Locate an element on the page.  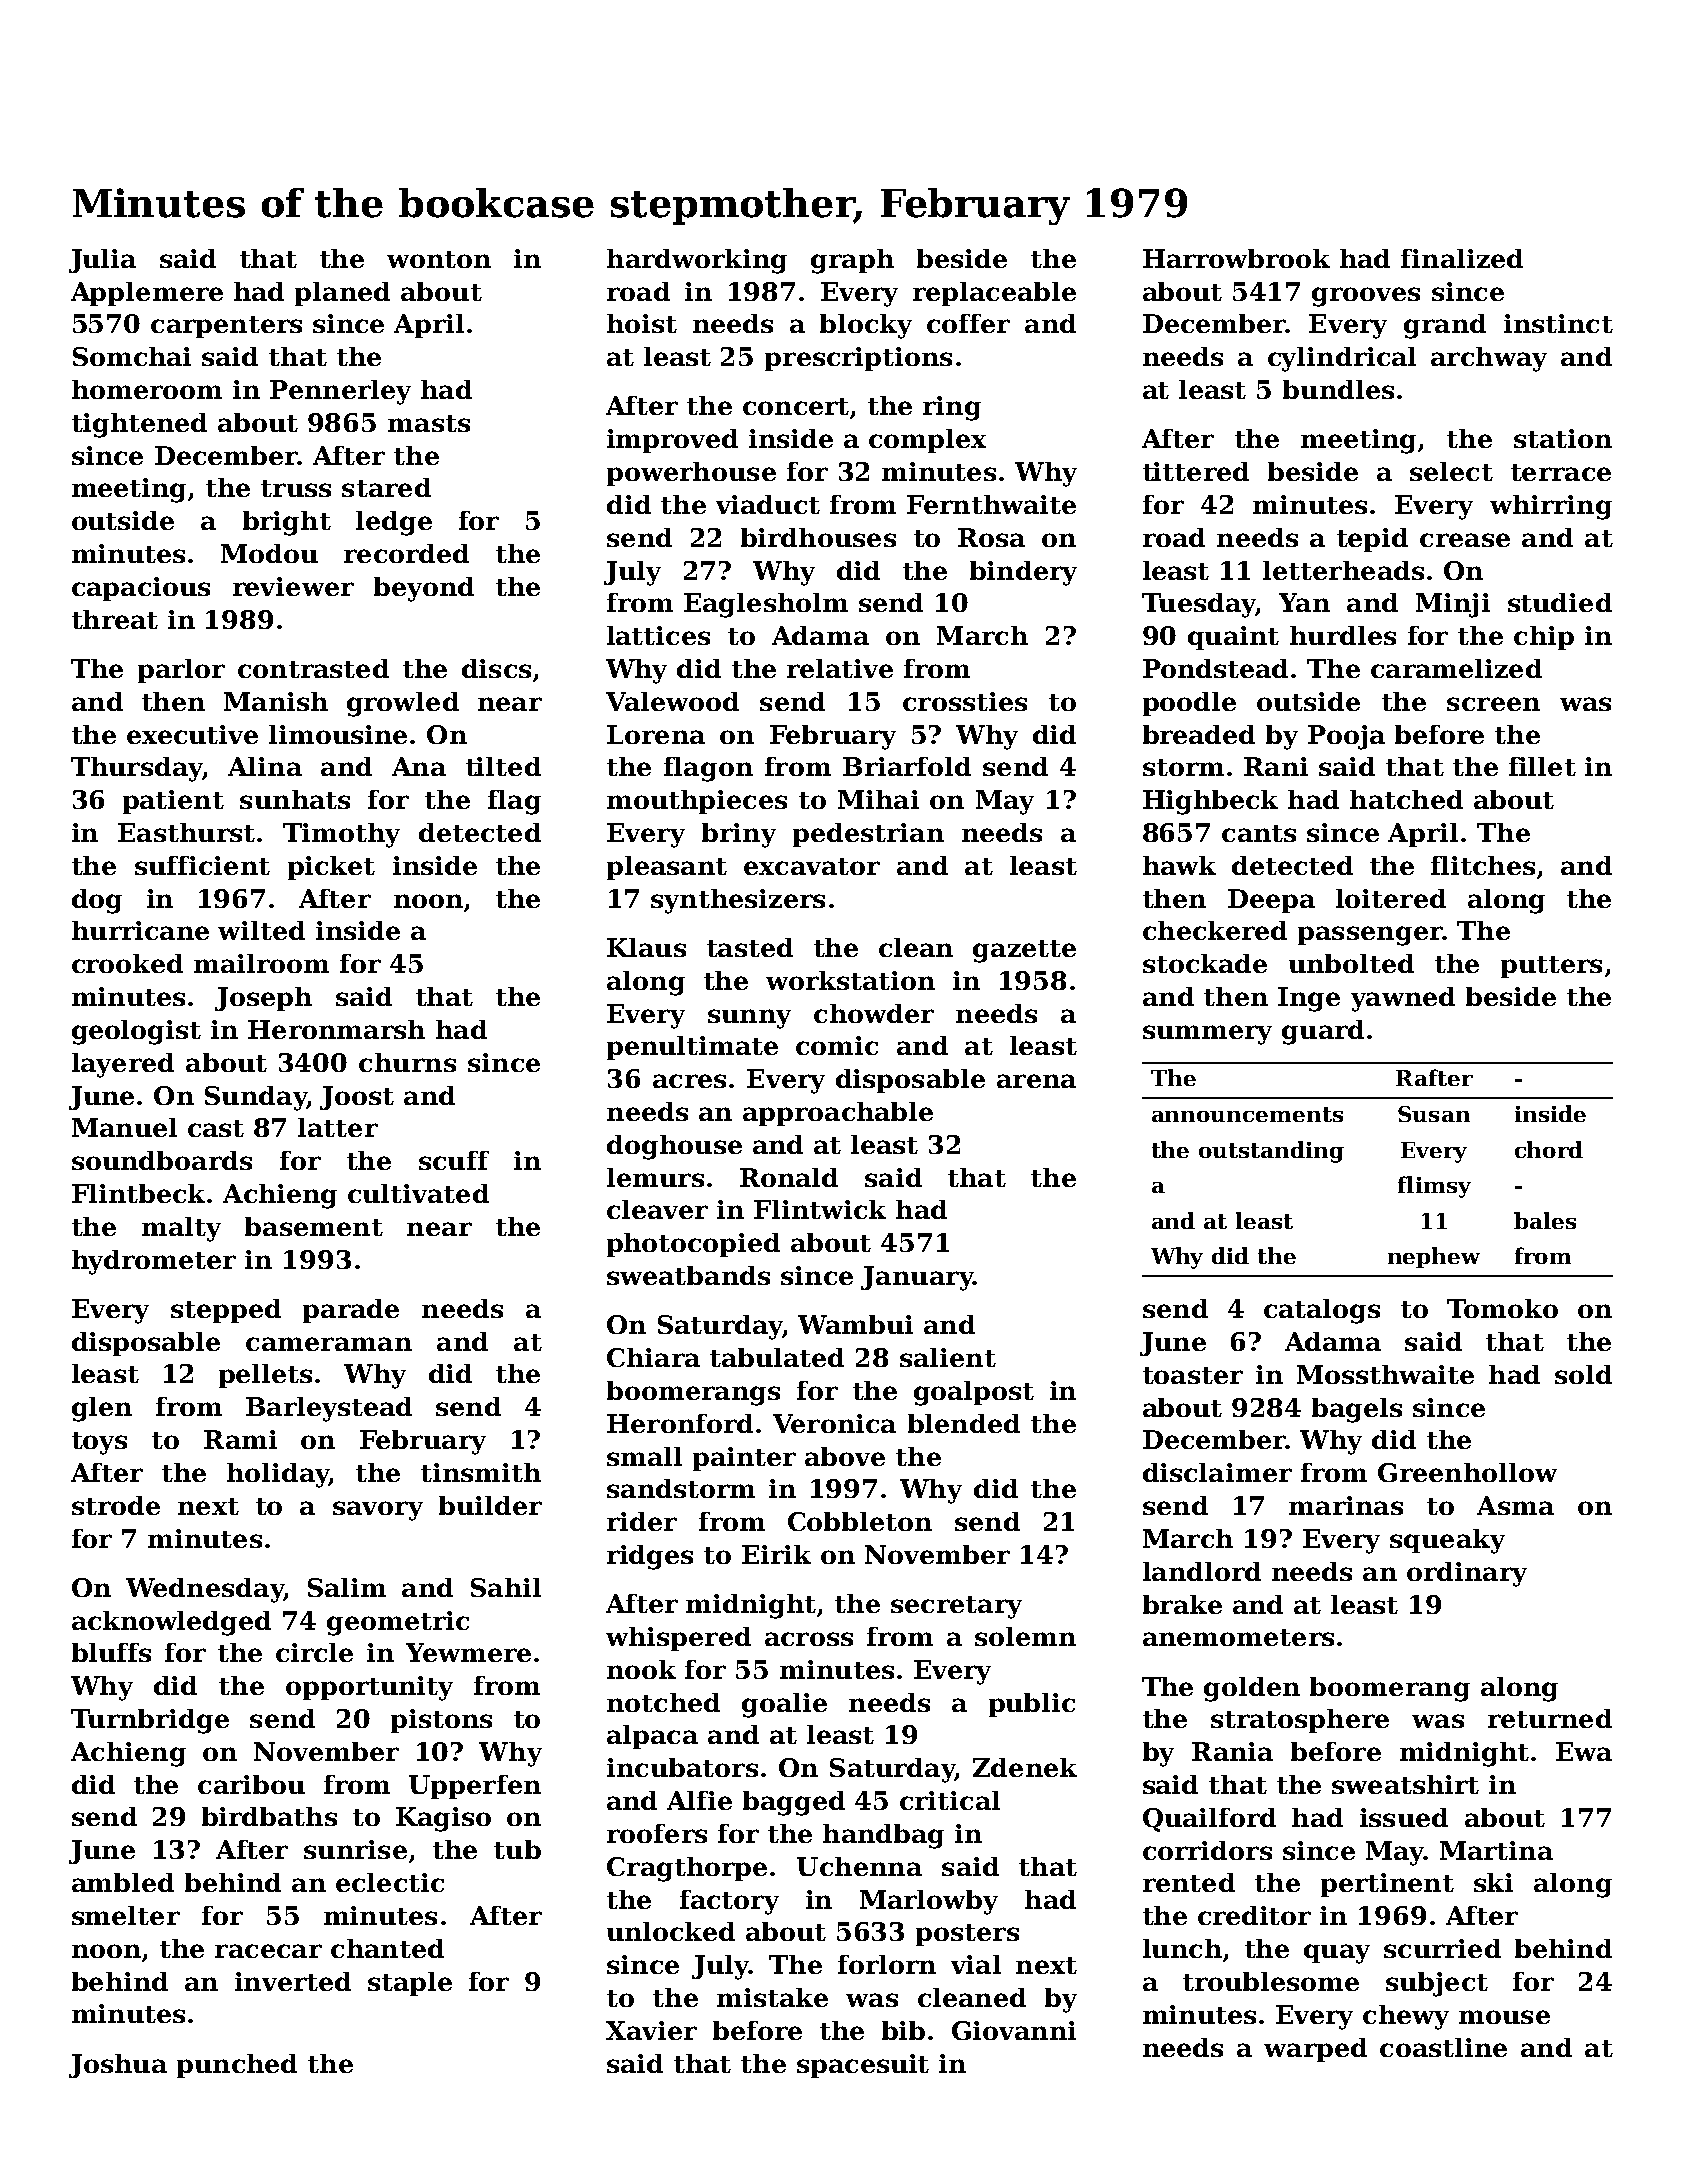
staple is located at coordinates (410, 1984).
